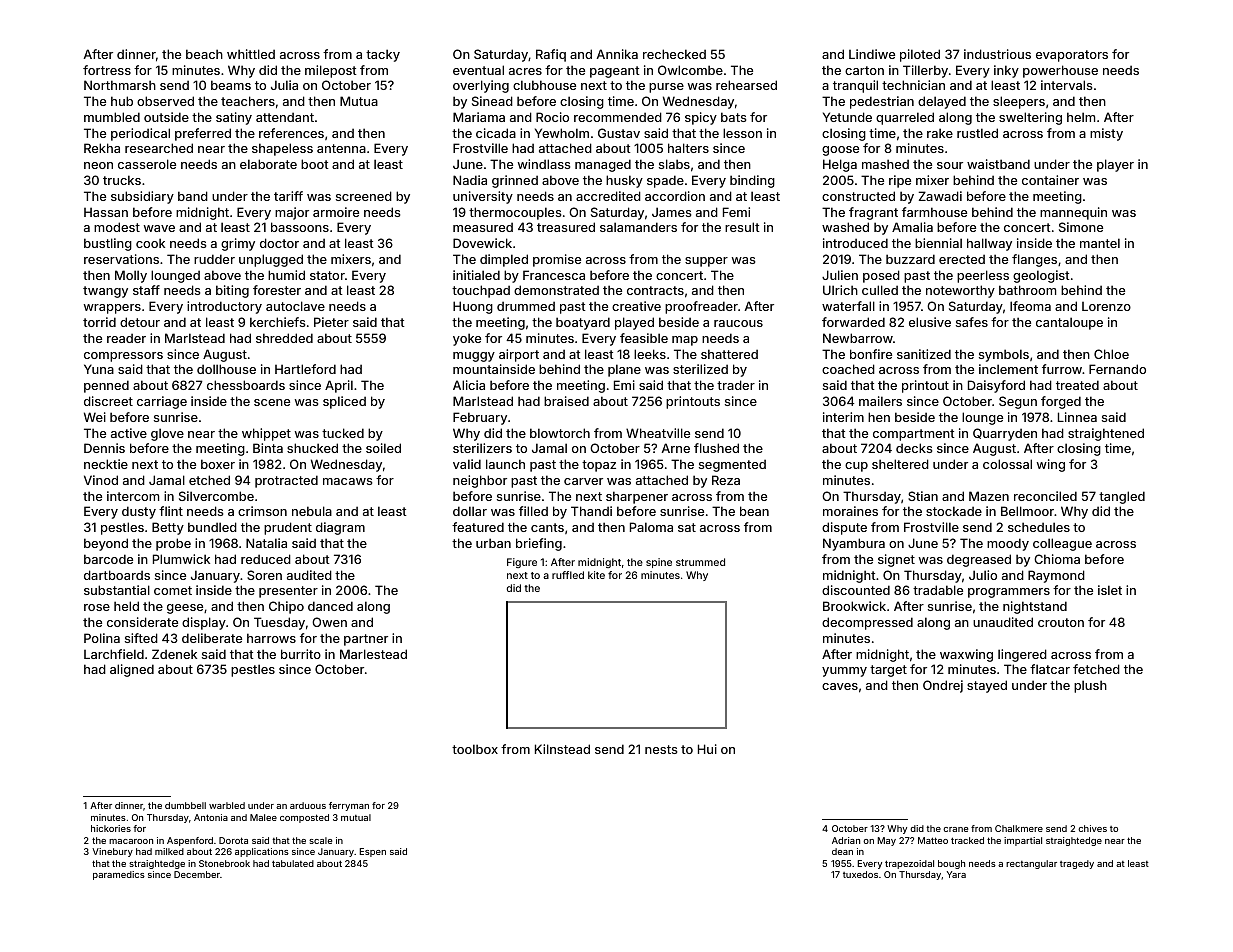 Image resolution: width=1233 pixels, height=952 pixels. I want to click on dumbbell, so click(185, 805).
